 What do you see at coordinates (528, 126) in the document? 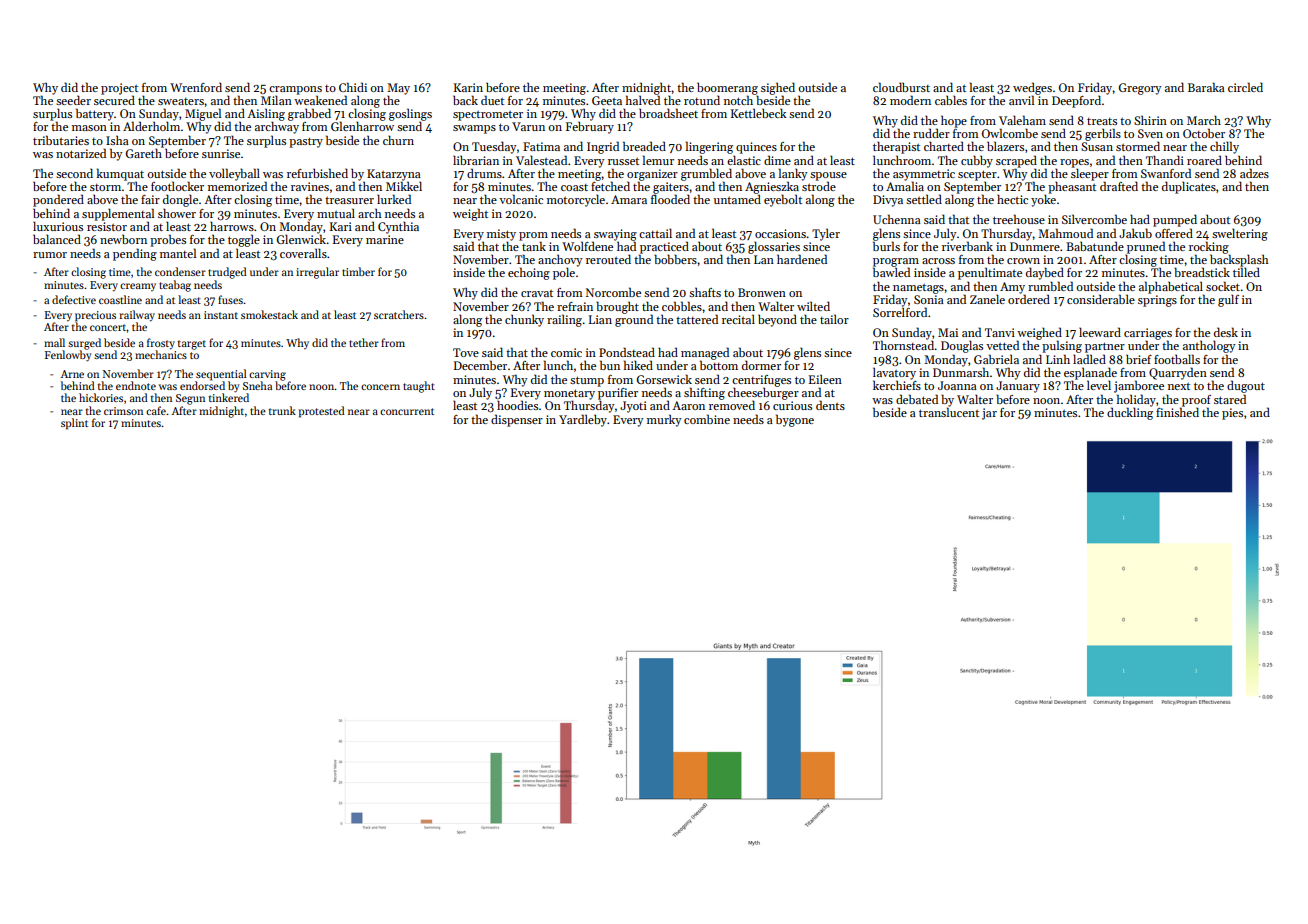
I see `Varun` at bounding box center [528, 126].
